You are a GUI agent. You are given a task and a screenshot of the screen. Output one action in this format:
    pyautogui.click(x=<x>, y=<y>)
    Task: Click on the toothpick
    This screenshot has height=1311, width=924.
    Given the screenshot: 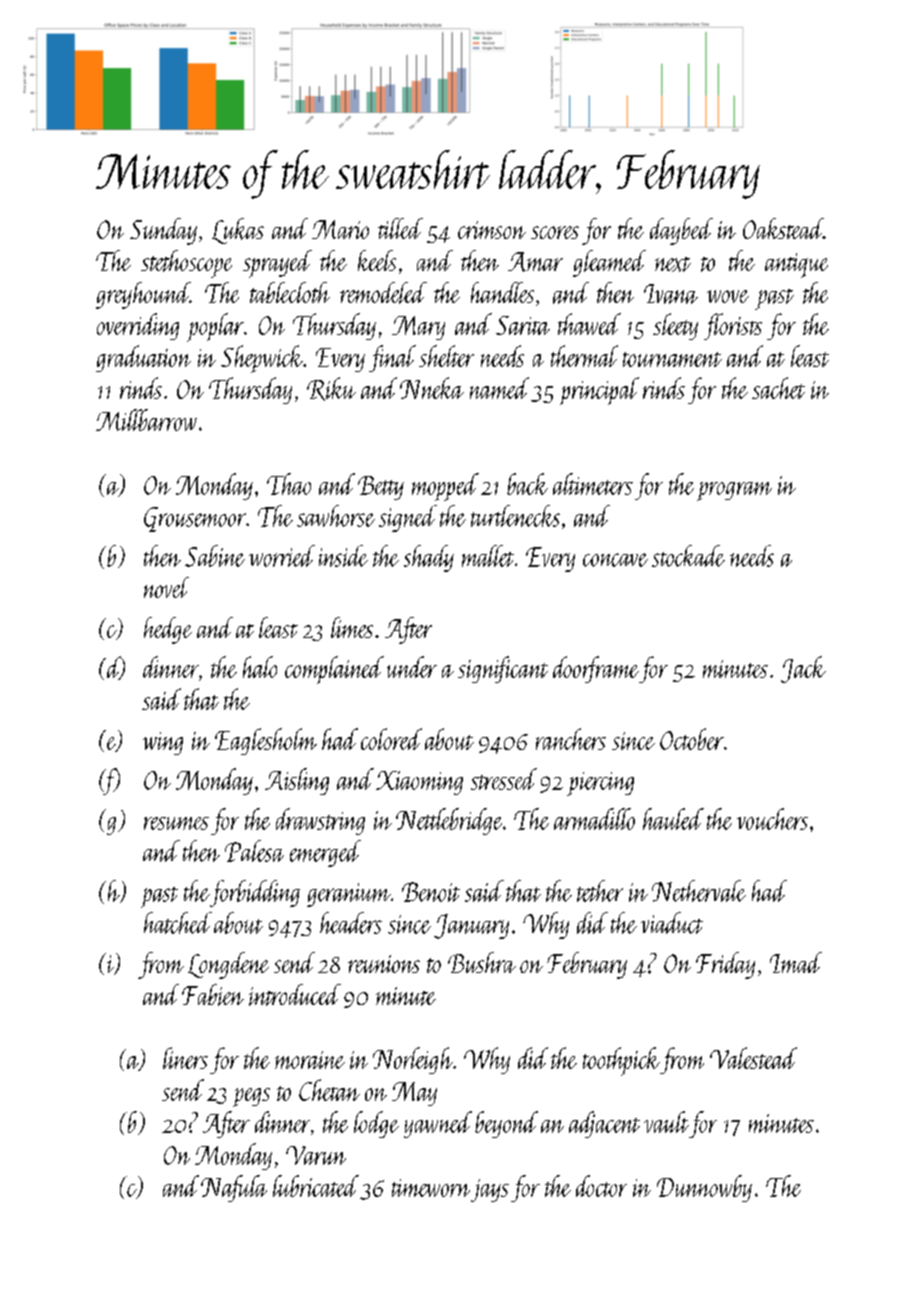 What is the action you would take?
    pyautogui.click(x=621, y=1061)
